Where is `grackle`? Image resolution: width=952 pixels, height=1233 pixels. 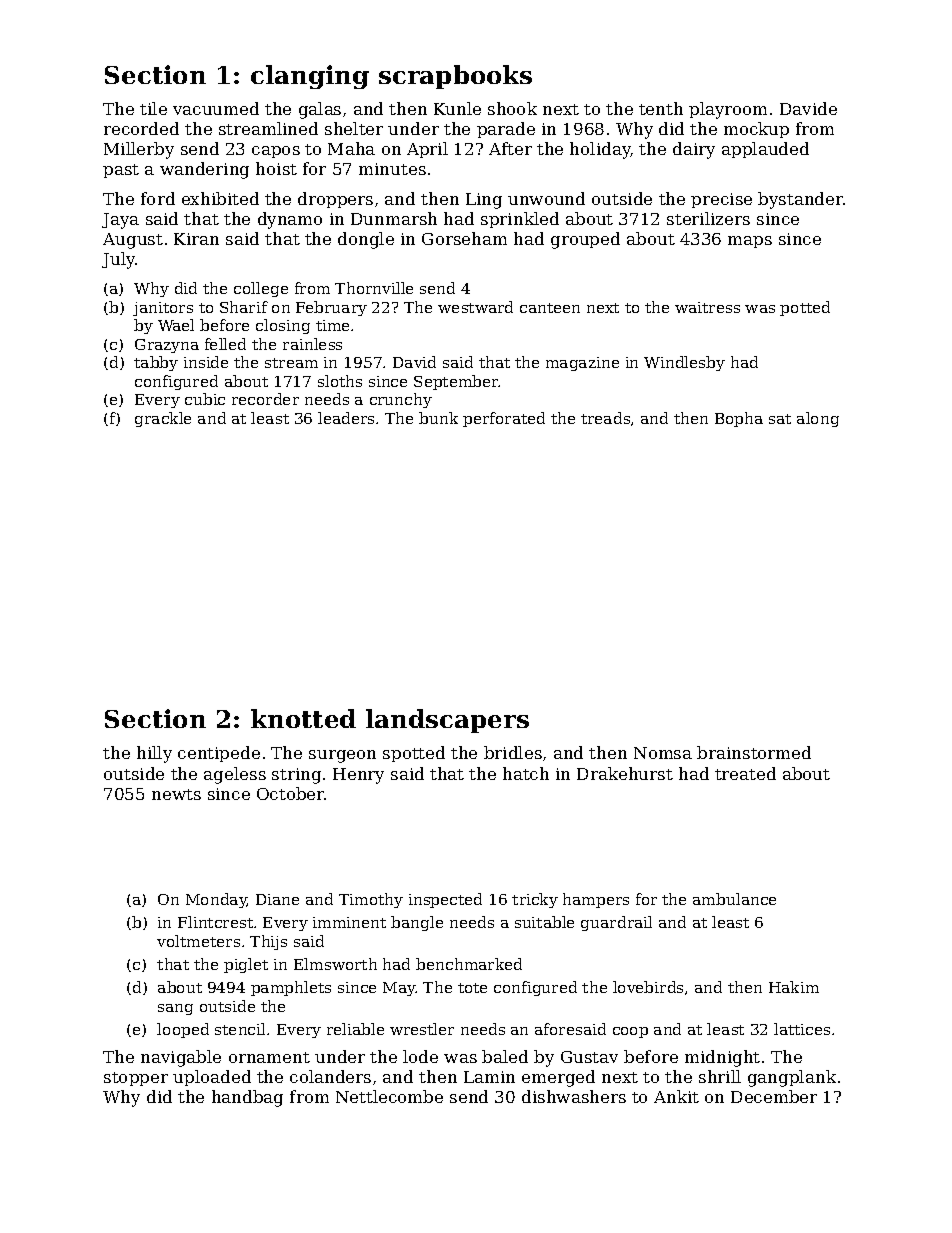
grackle is located at coordinates (163, 419).
